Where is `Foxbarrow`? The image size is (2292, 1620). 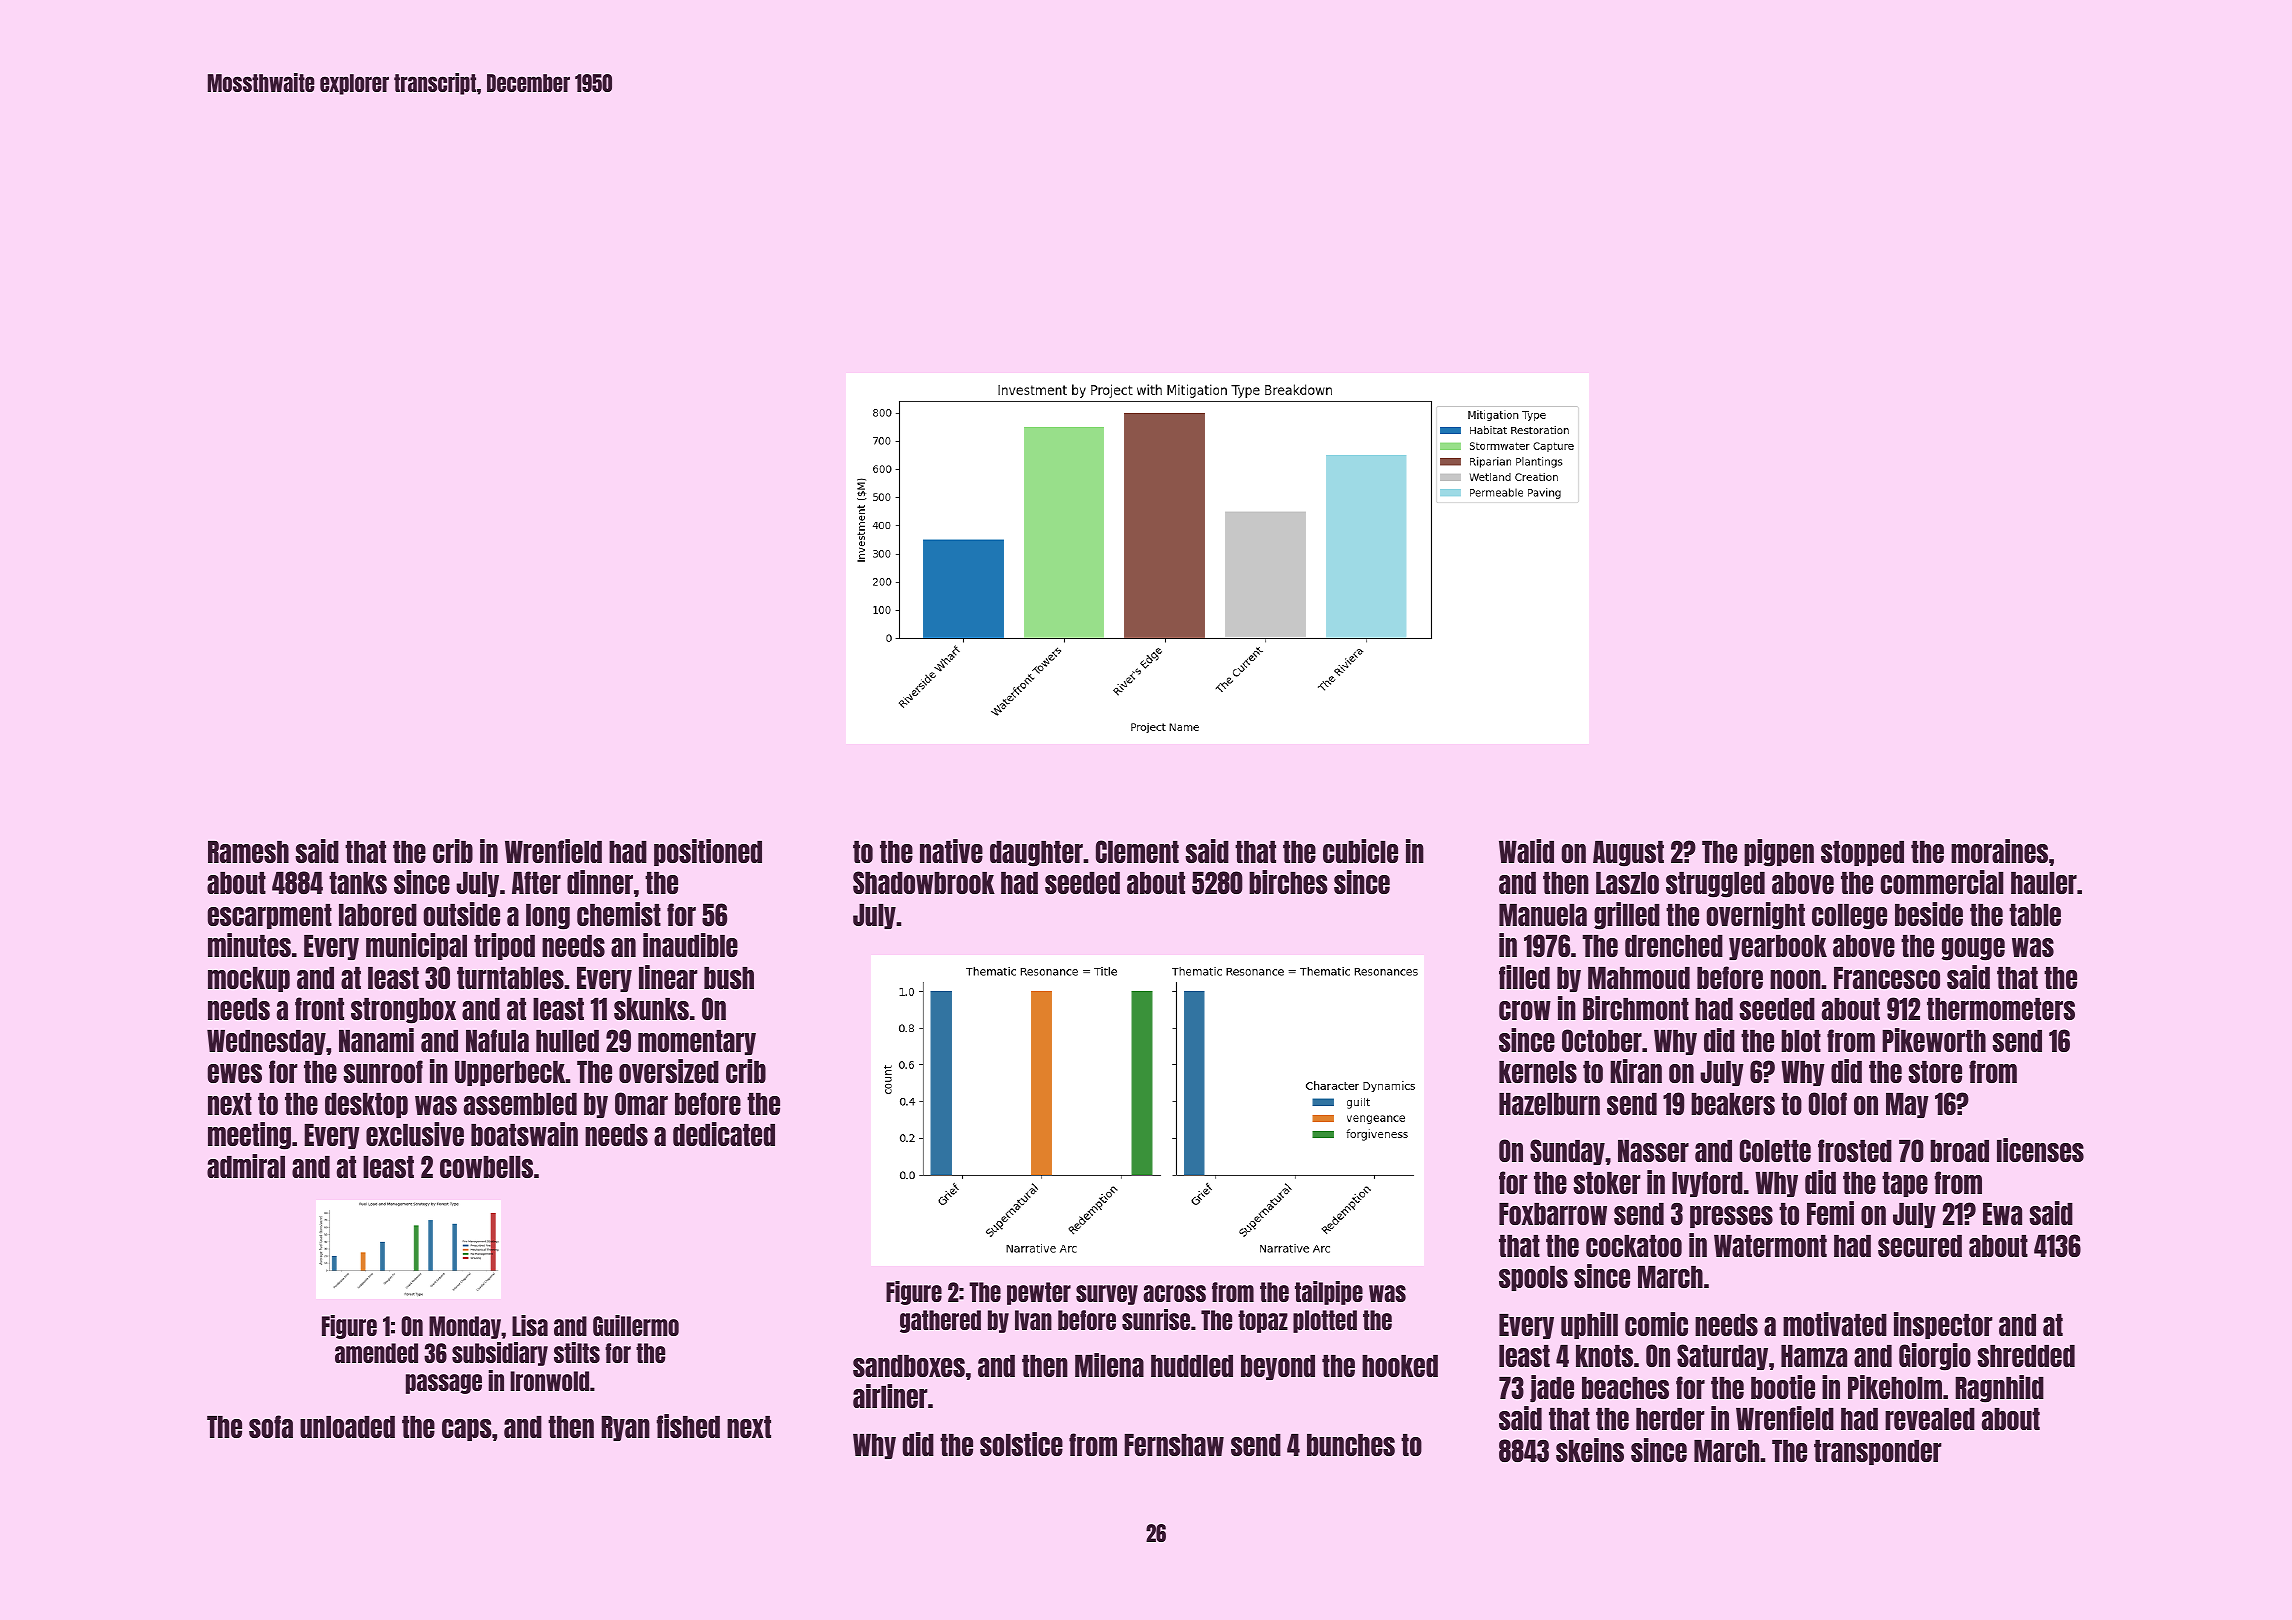
Foxbarrow is located at coordinates (1553, 1214).
